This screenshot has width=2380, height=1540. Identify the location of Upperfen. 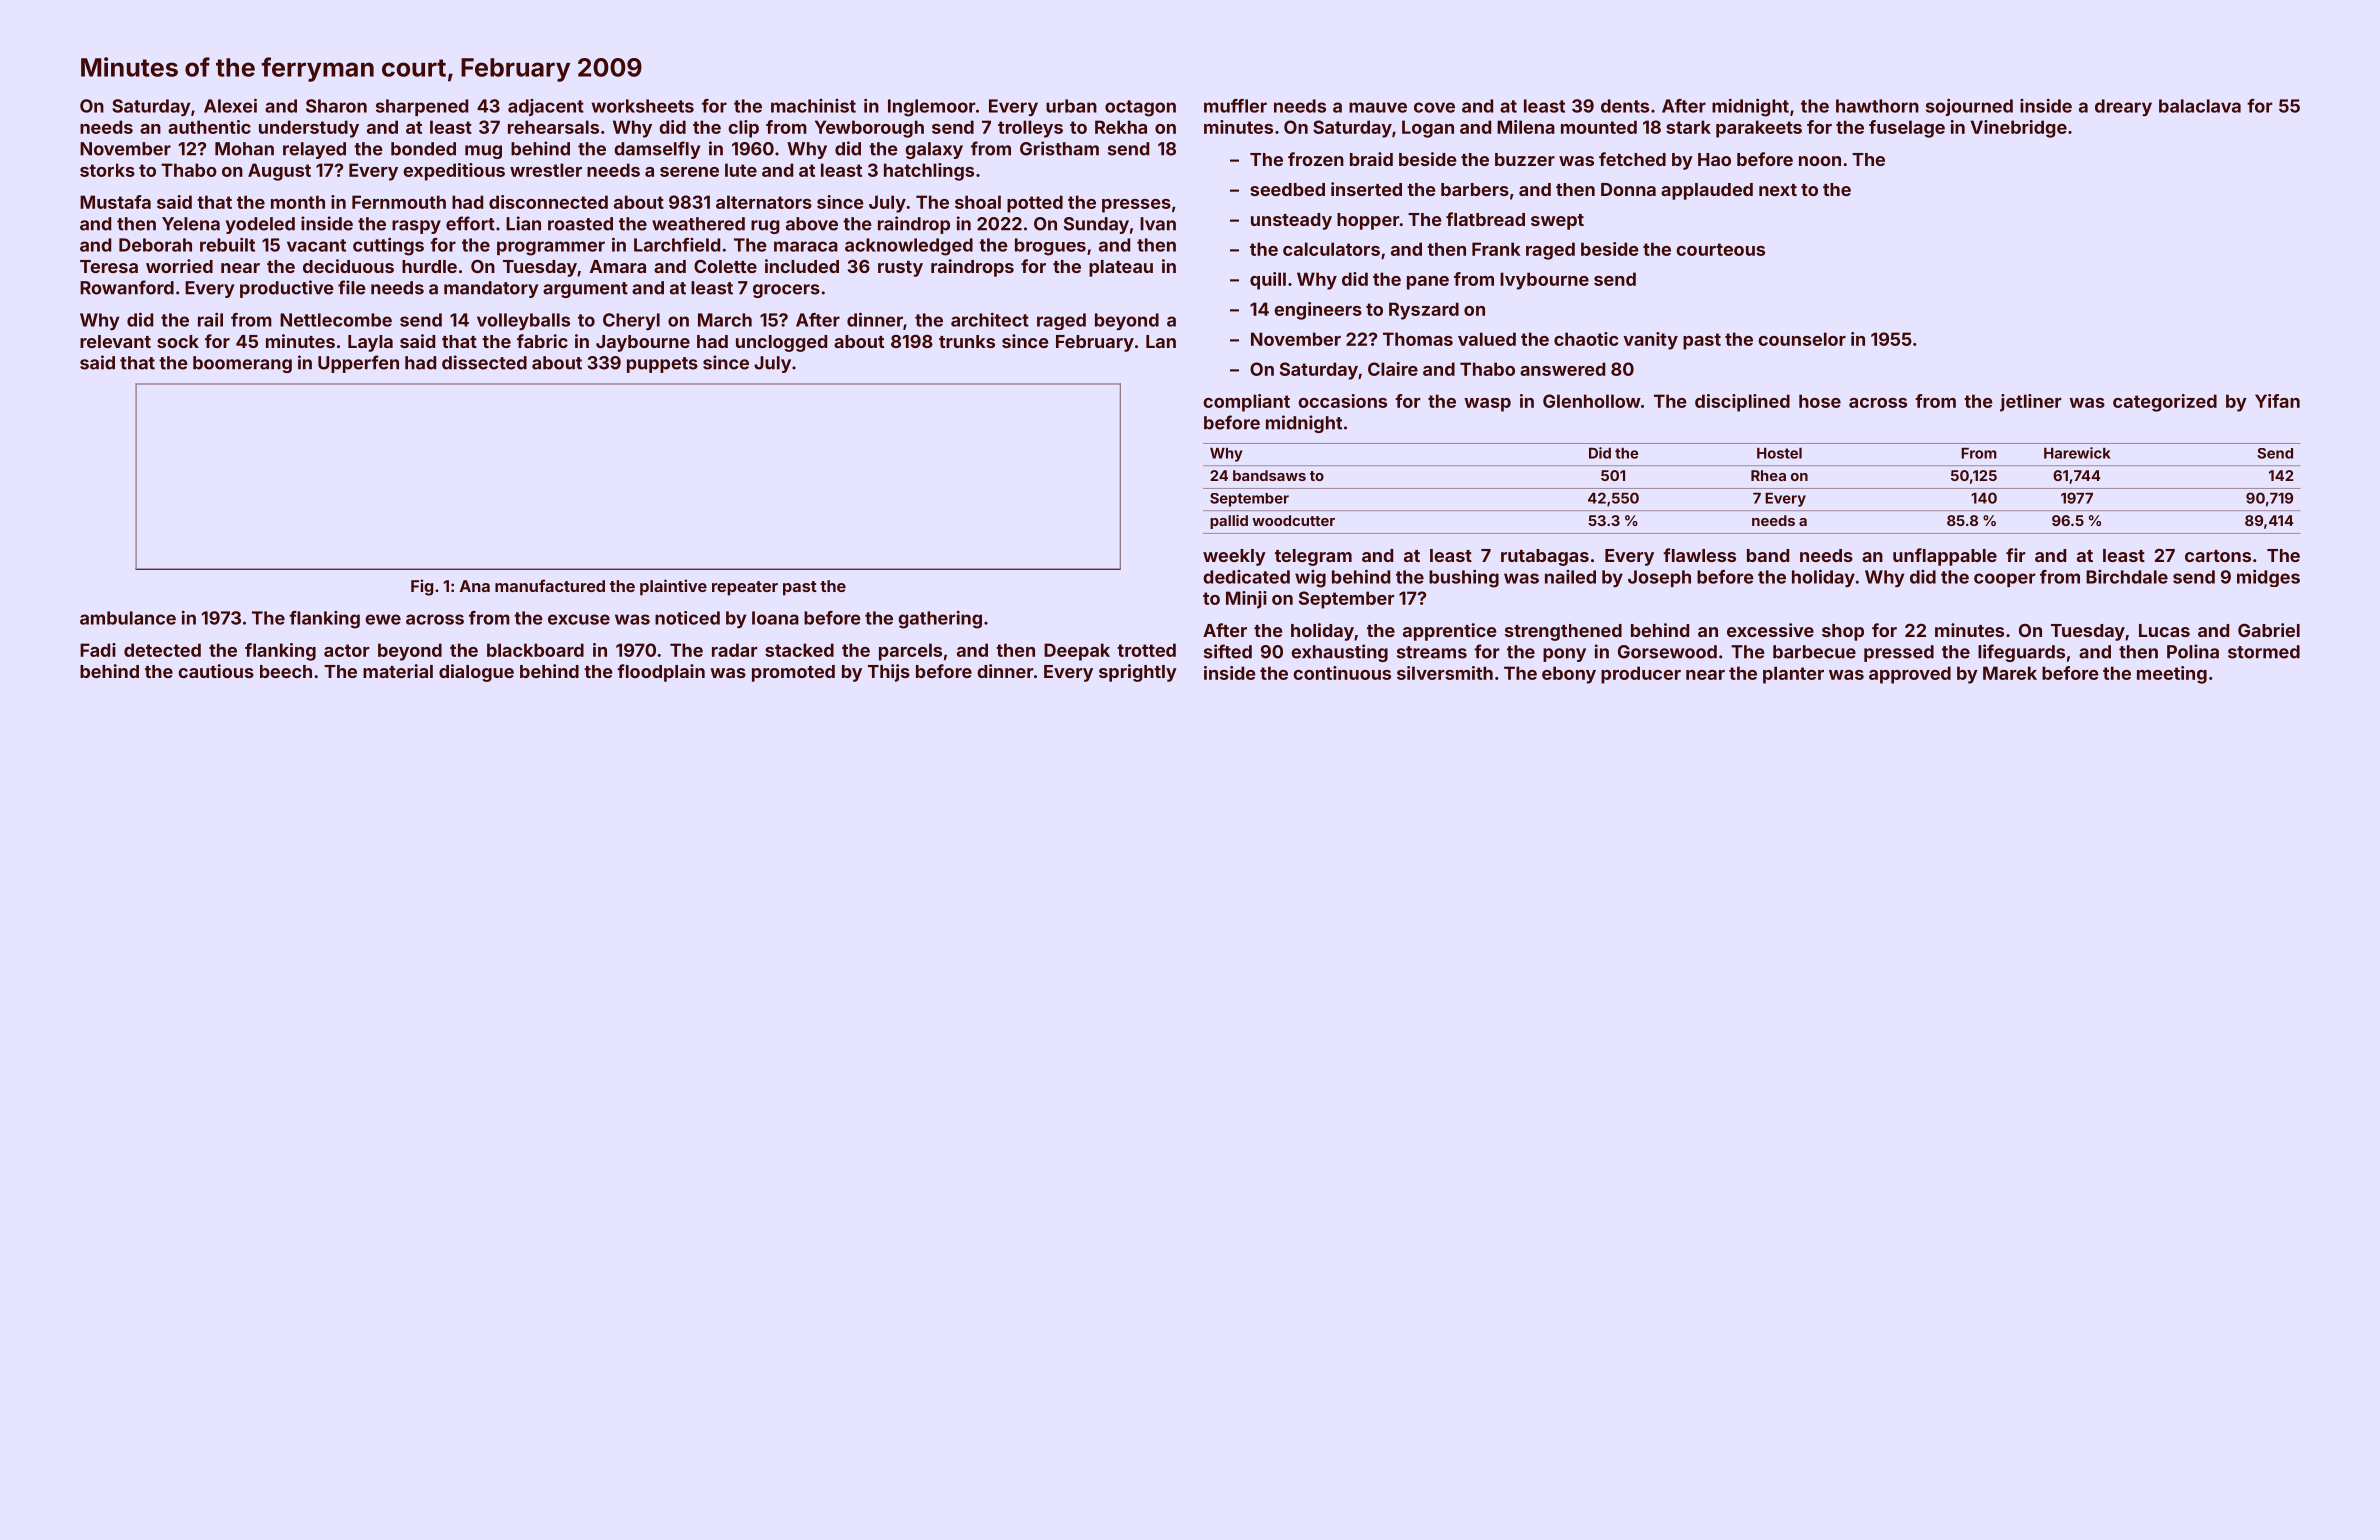
(358, 364).
